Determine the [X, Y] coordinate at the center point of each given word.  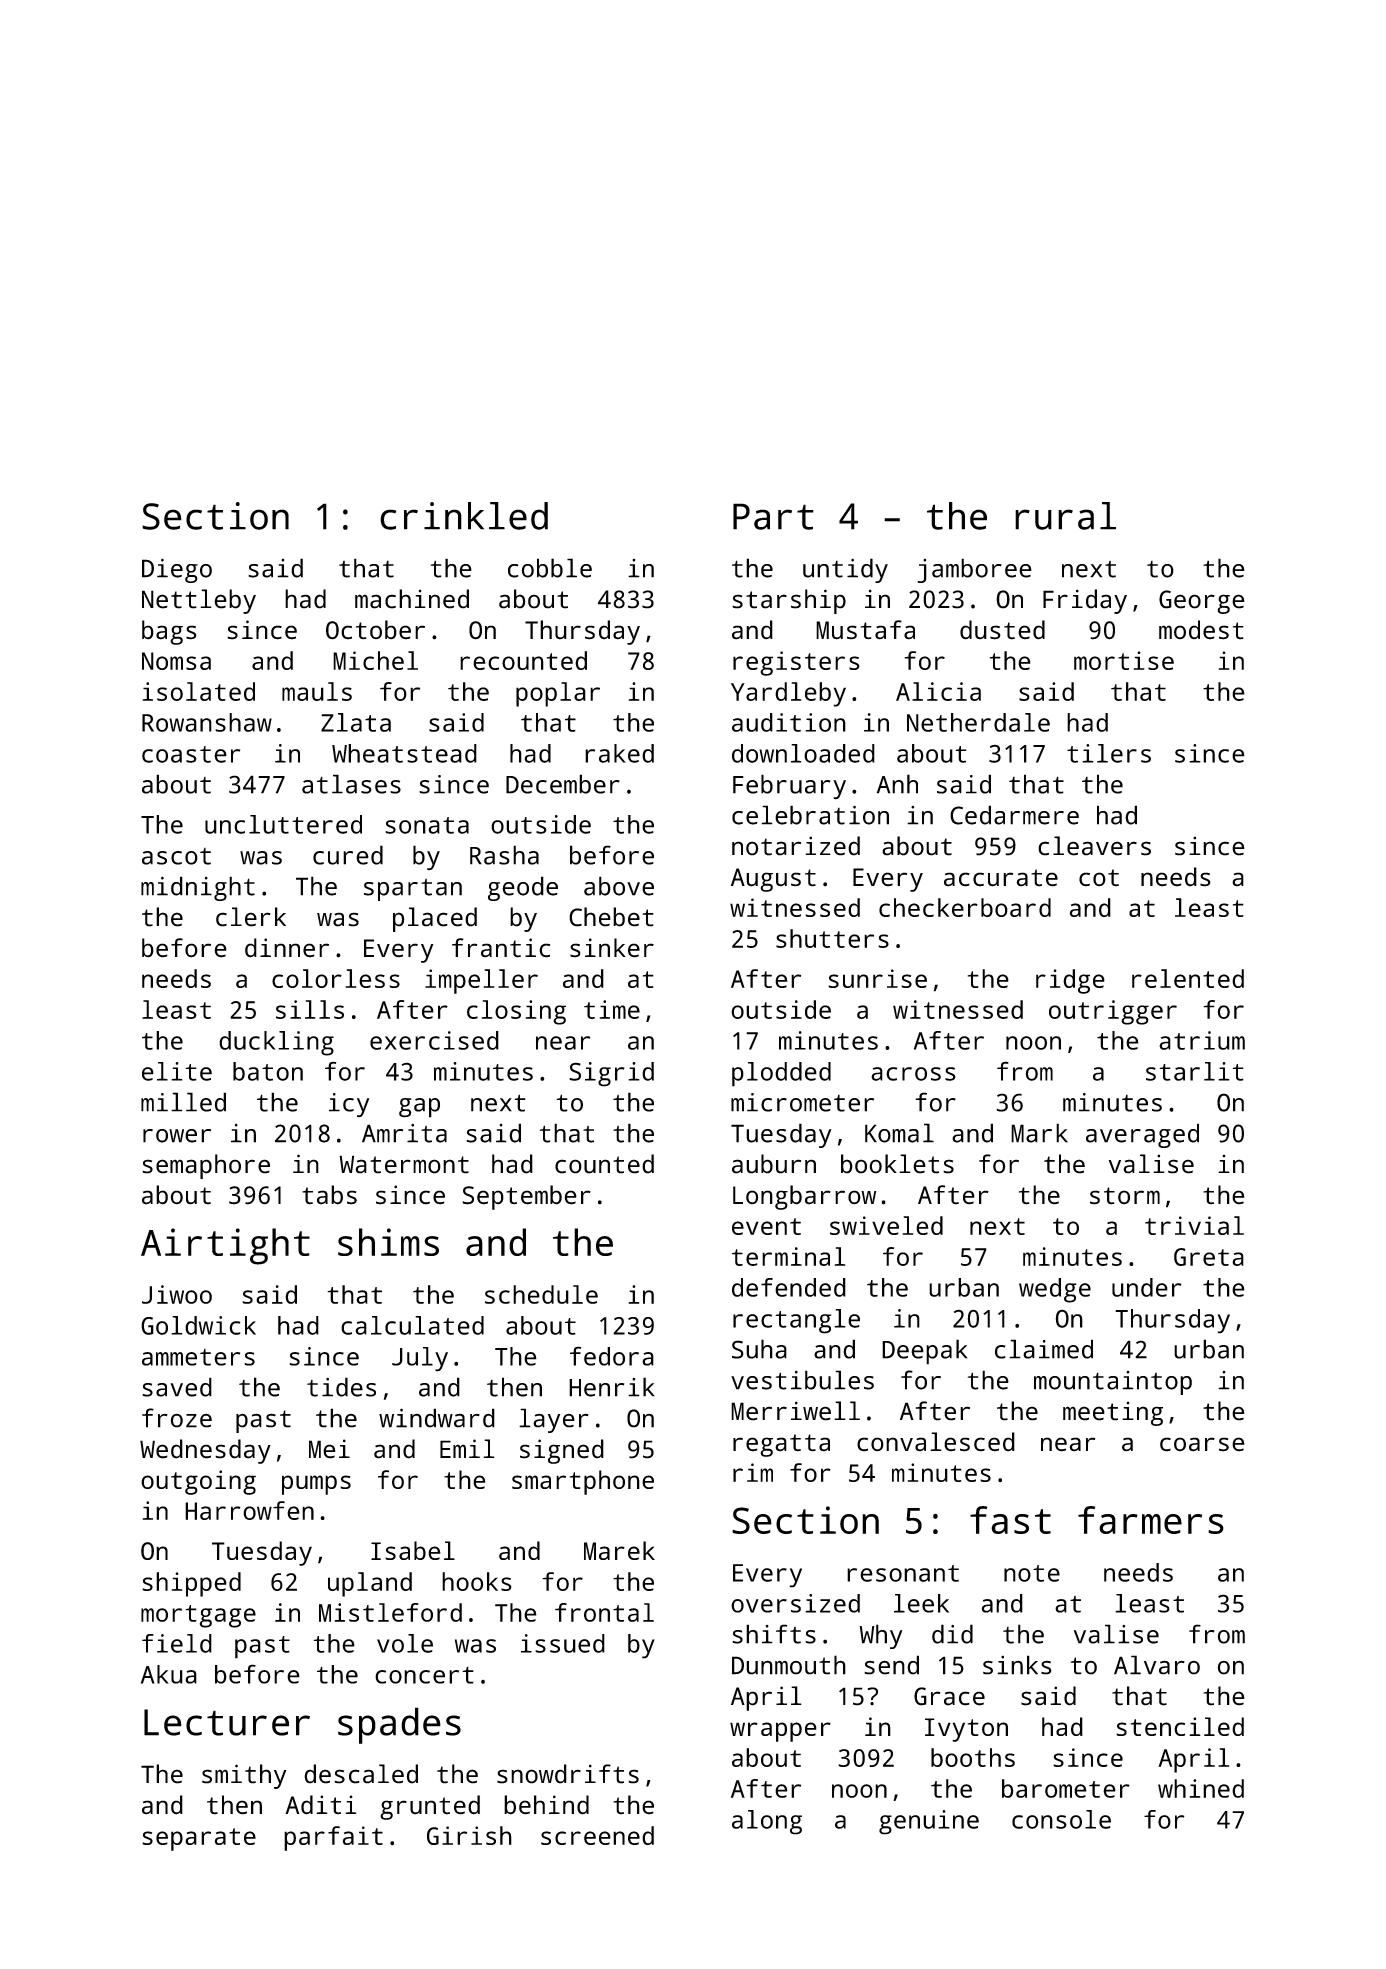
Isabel [413, 1550]
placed [435, 919]
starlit [1195, 1071]
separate [199, 1839]
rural [1065, 516]
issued [563, 1643]
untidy [845, 570]
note [1032, 1573]
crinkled [464, 516]
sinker [612, 948]
